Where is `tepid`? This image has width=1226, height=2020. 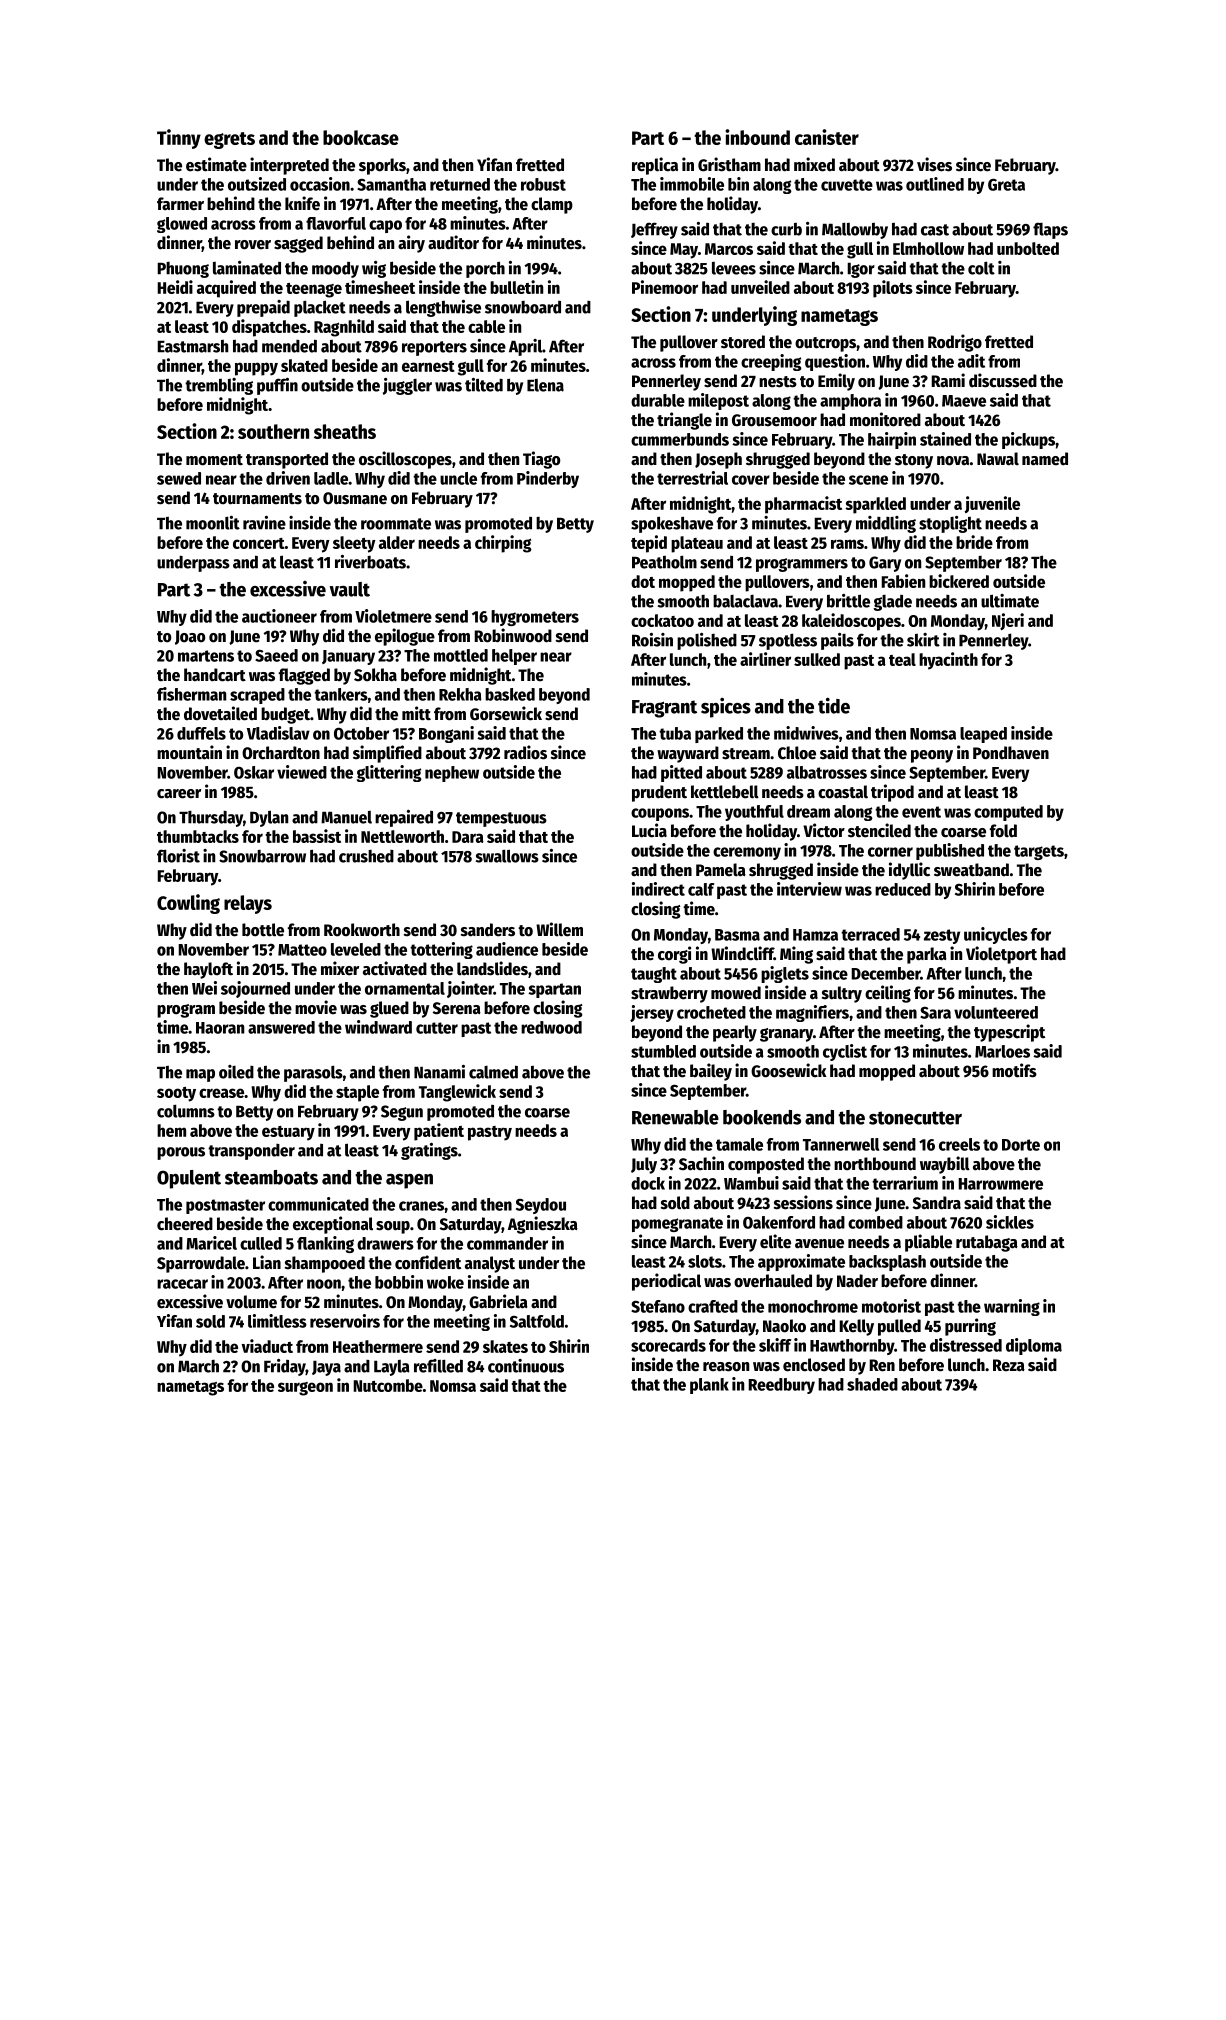 tepid is located at coordinates (649, 544).
